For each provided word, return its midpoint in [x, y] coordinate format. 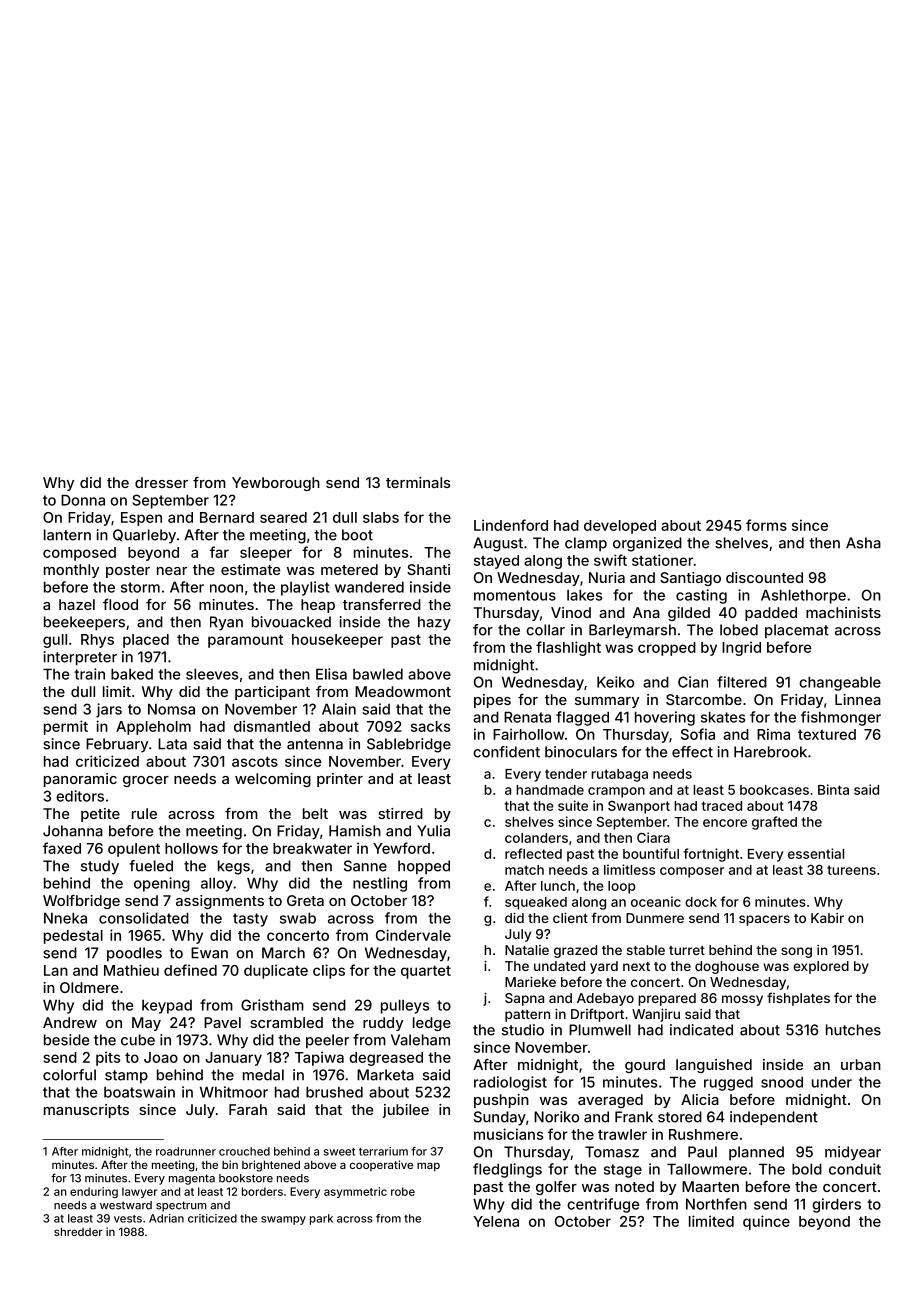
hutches [853, 1030]
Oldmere [89, 987]
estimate [250, 569]
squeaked [536, 903]
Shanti [428, 569]
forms [766, 525]
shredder [78, 1231]
